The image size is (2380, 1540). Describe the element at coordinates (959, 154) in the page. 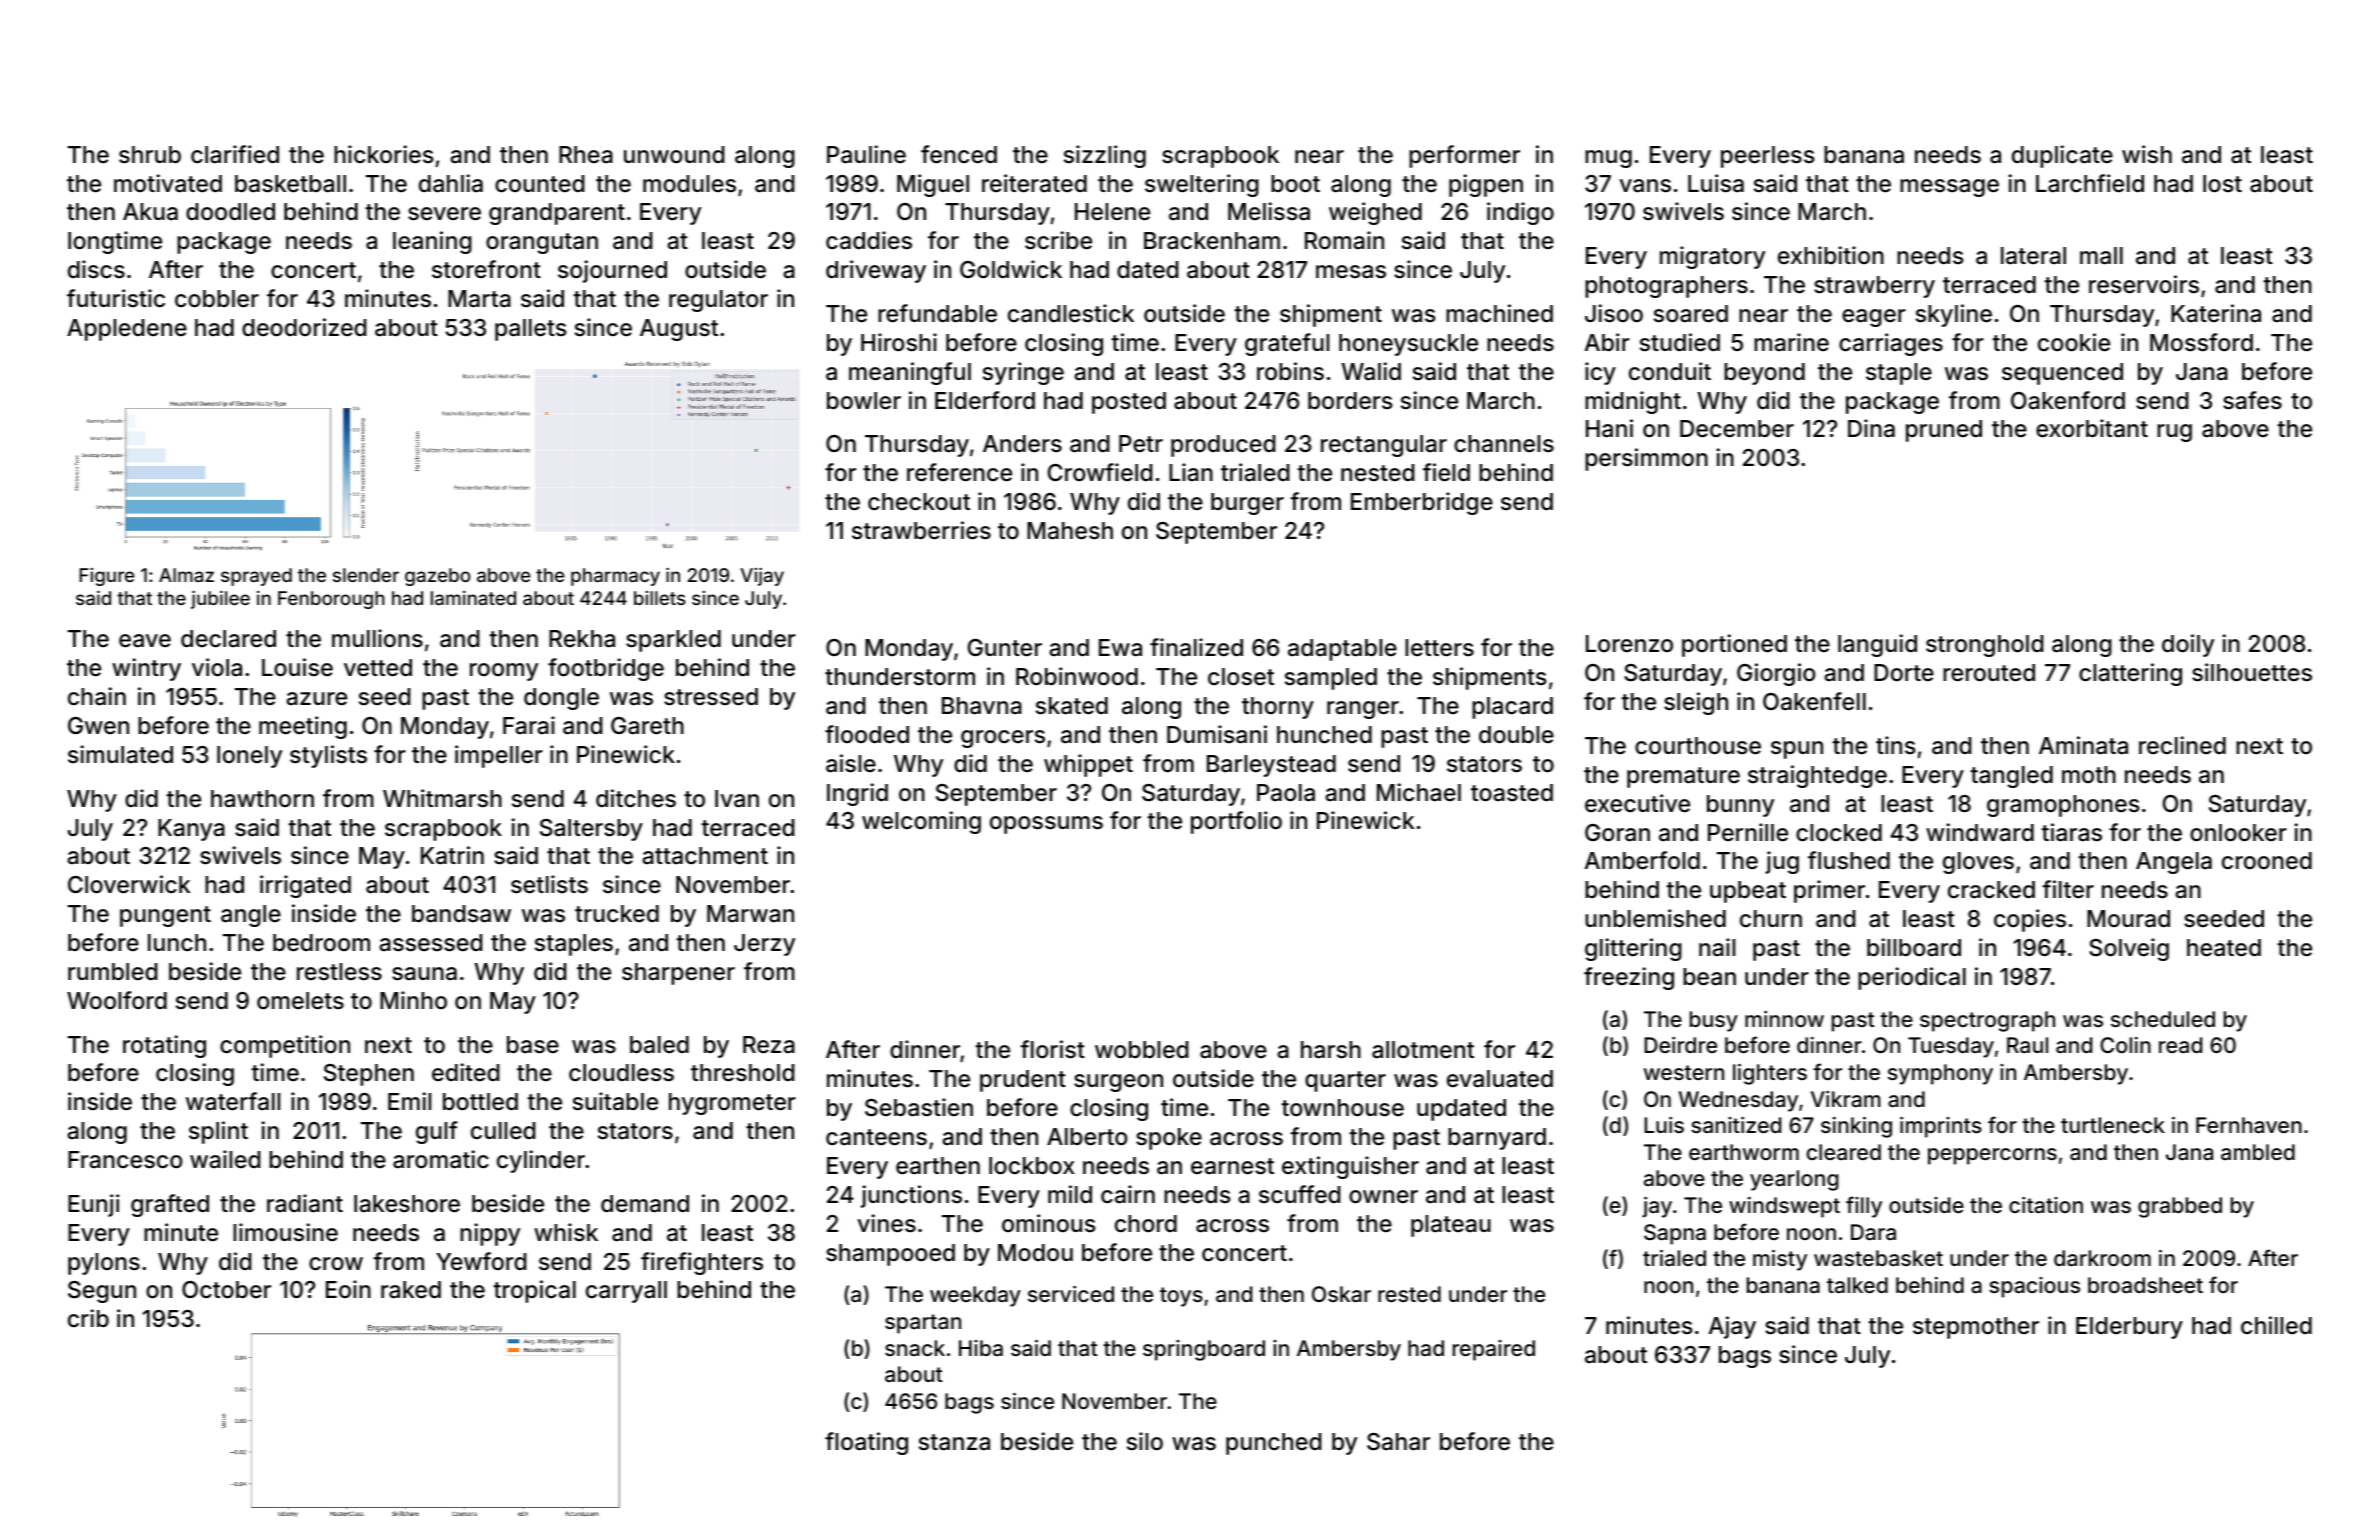

I see `fenced` at that location.
